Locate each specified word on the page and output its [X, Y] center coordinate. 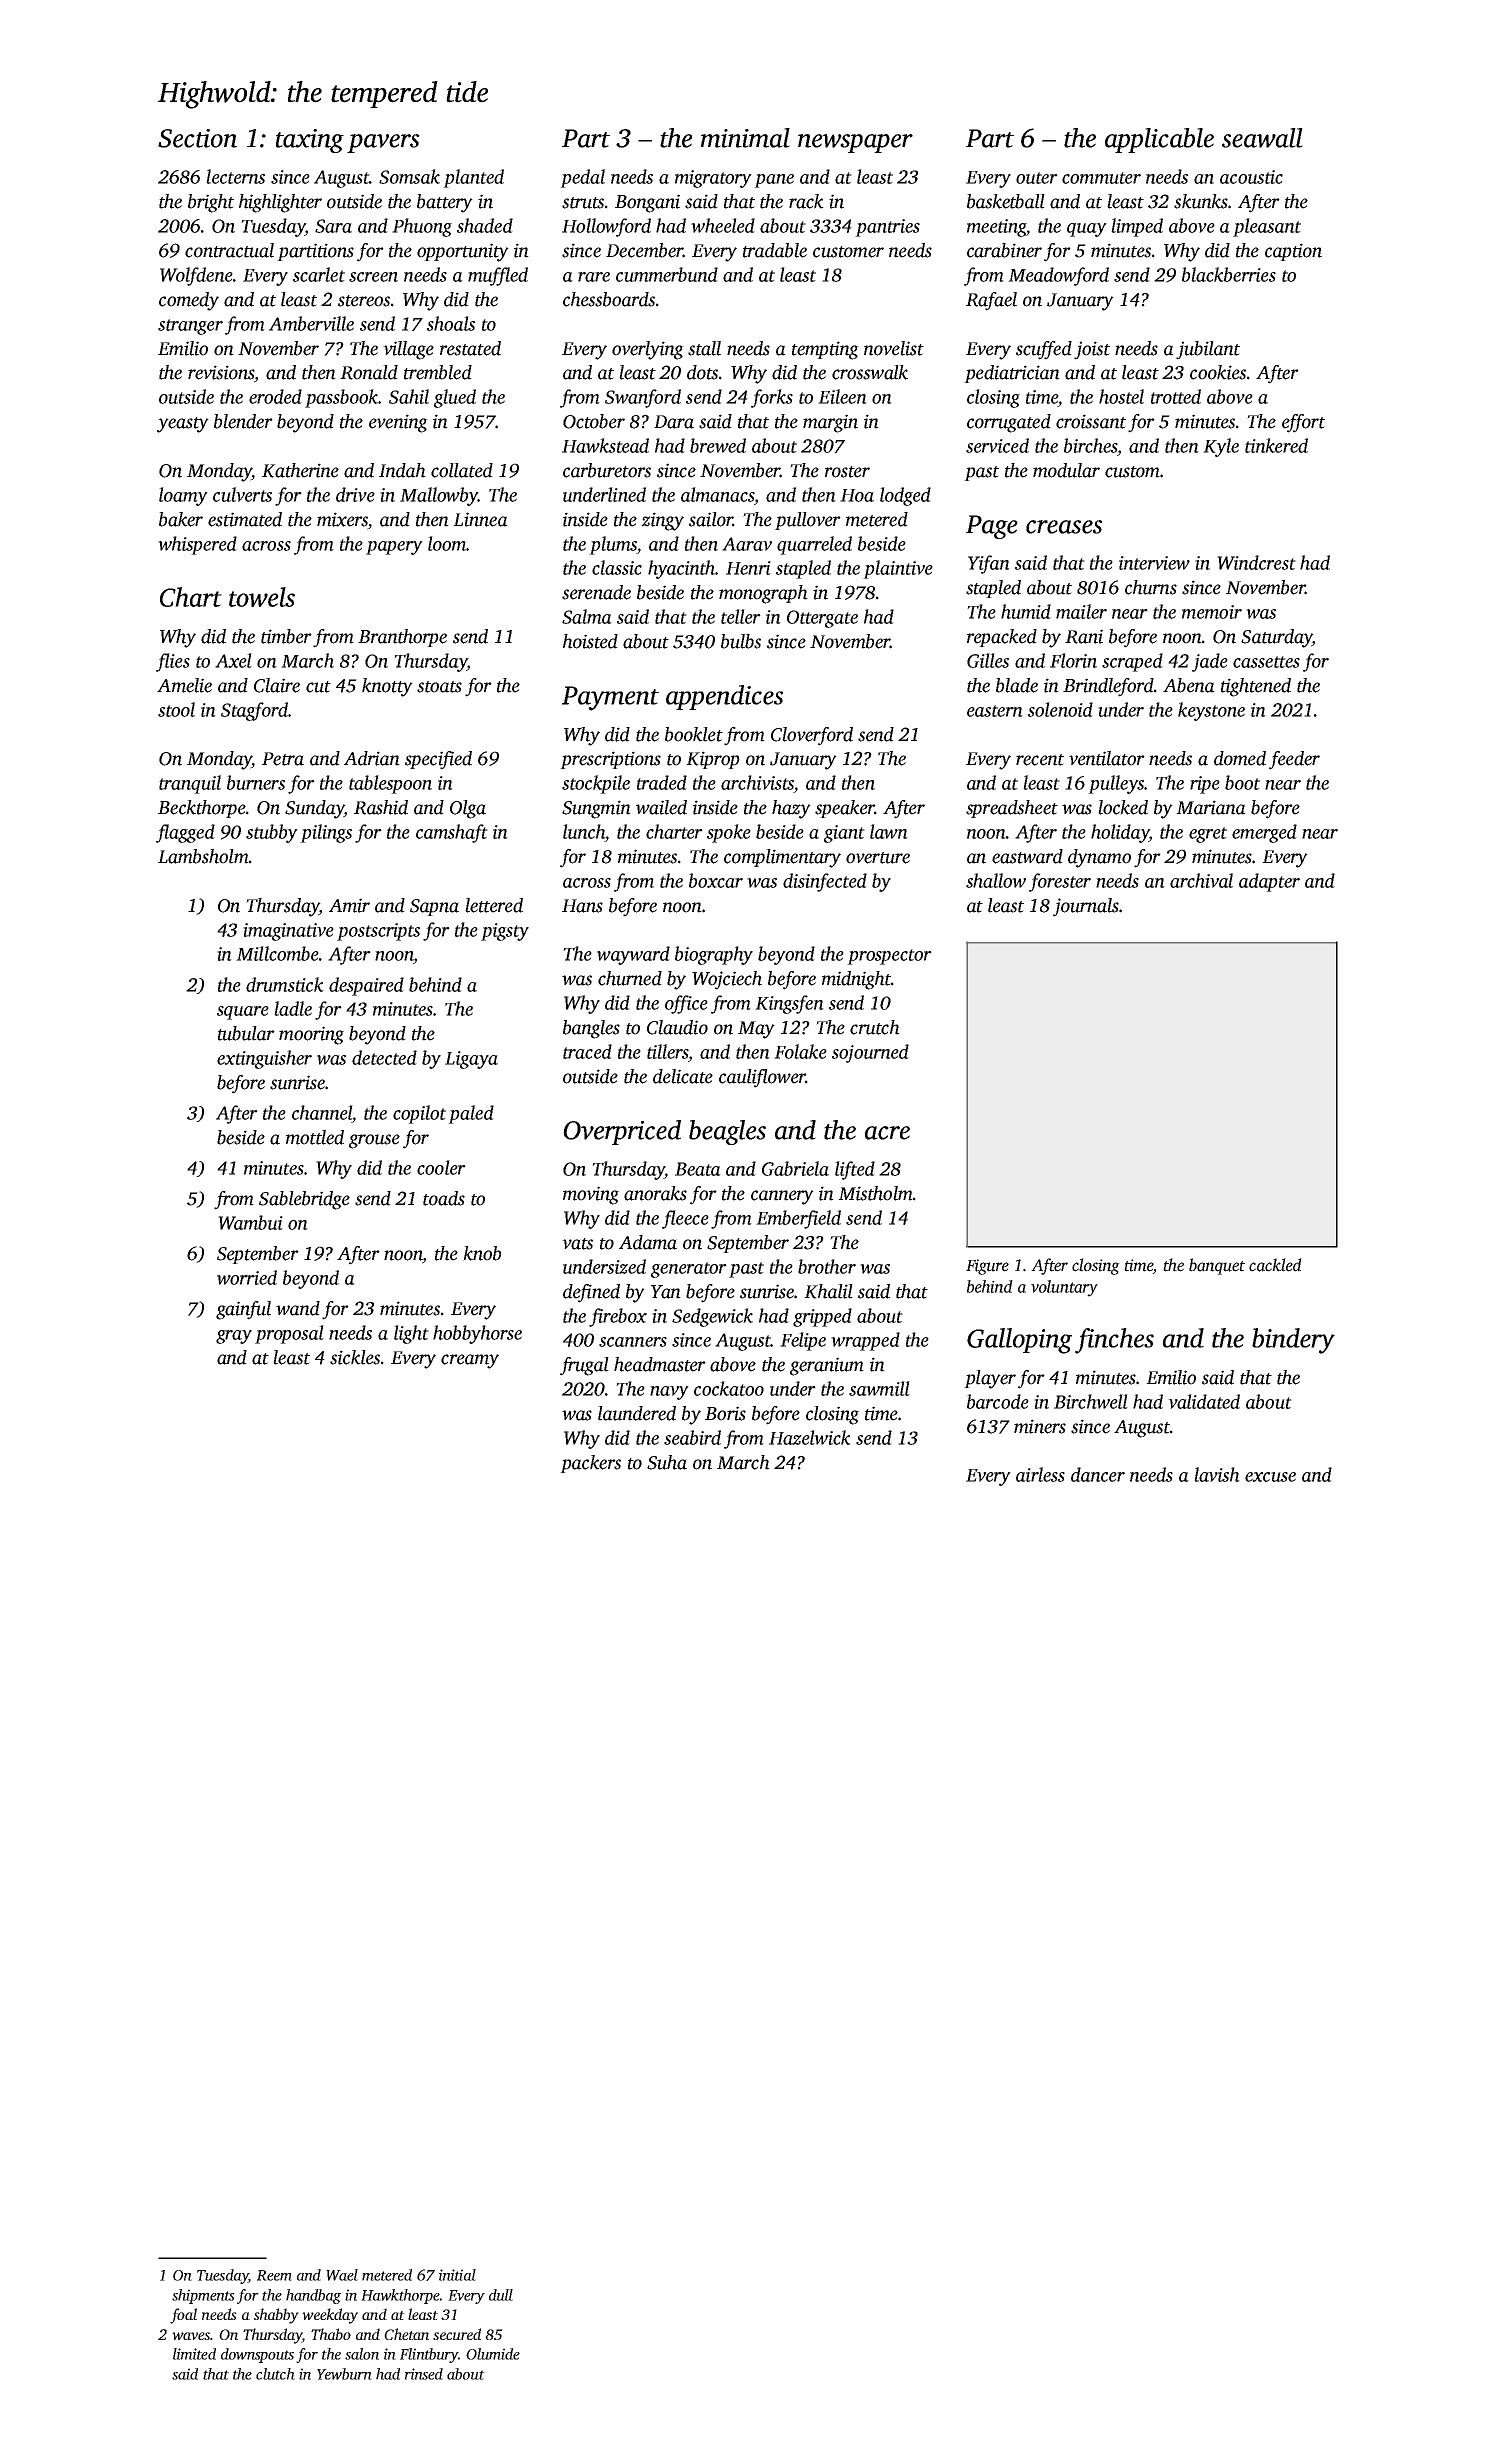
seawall [1262, 138]
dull [501, 2295]
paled [471, 1114]
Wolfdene [196, 276]
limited [194, 2354]
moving [591, 1195]
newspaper [855, 143]
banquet [1217, 1266]
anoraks [655, 1193]
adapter [1269, 882]
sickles [355, 1357]
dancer [1098, 1474]
